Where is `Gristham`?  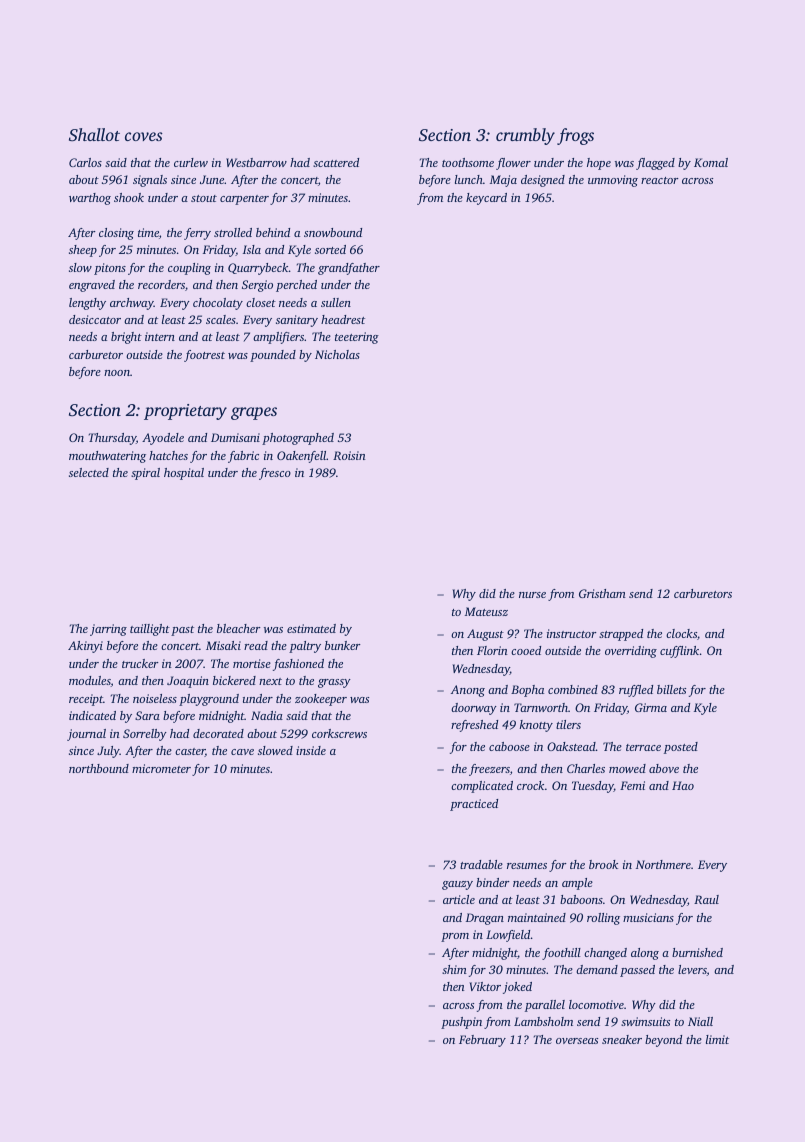
Gristham is located at coordinates (602, 593).
